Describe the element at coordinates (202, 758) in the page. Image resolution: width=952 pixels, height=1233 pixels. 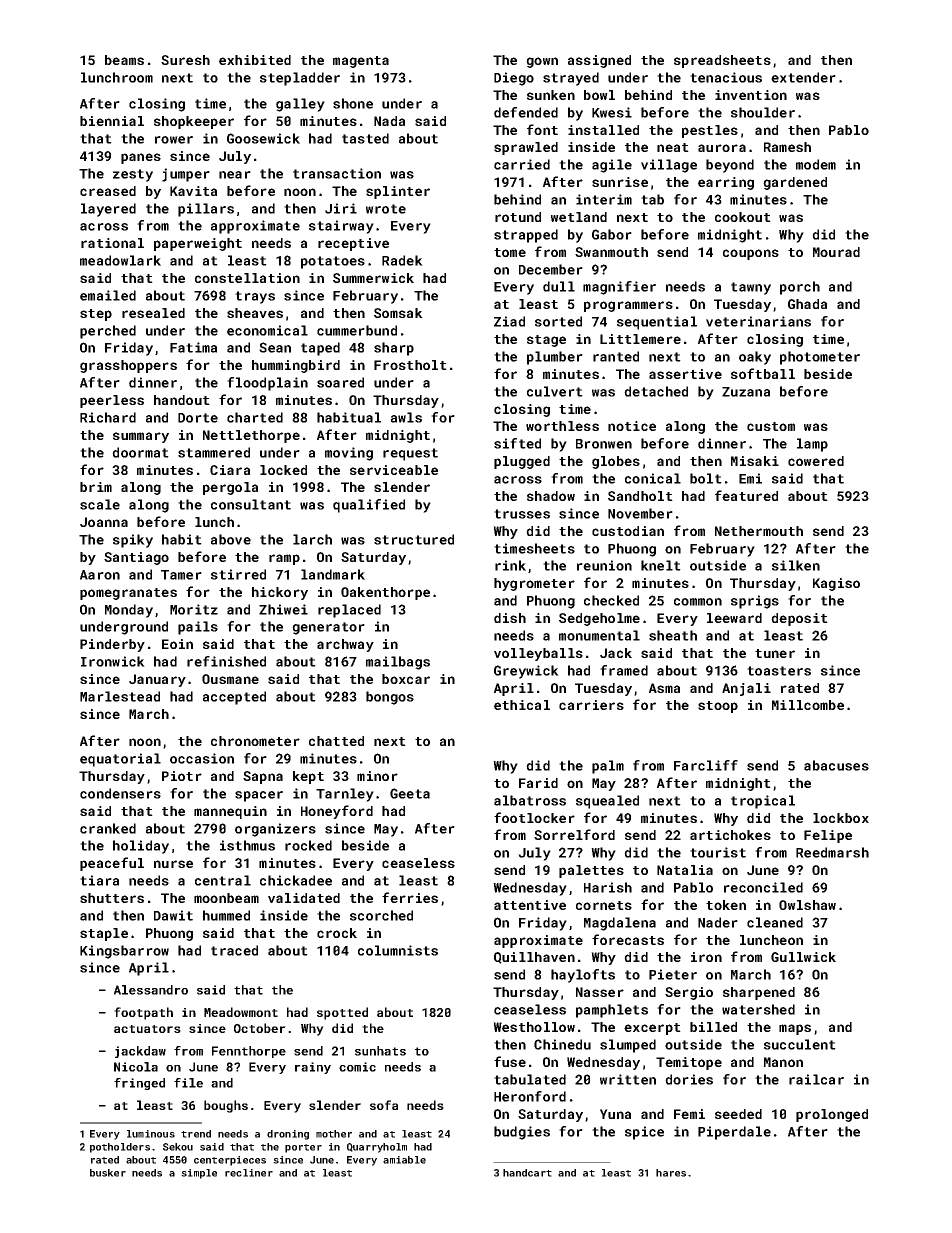
I see `occasion` at that location.
